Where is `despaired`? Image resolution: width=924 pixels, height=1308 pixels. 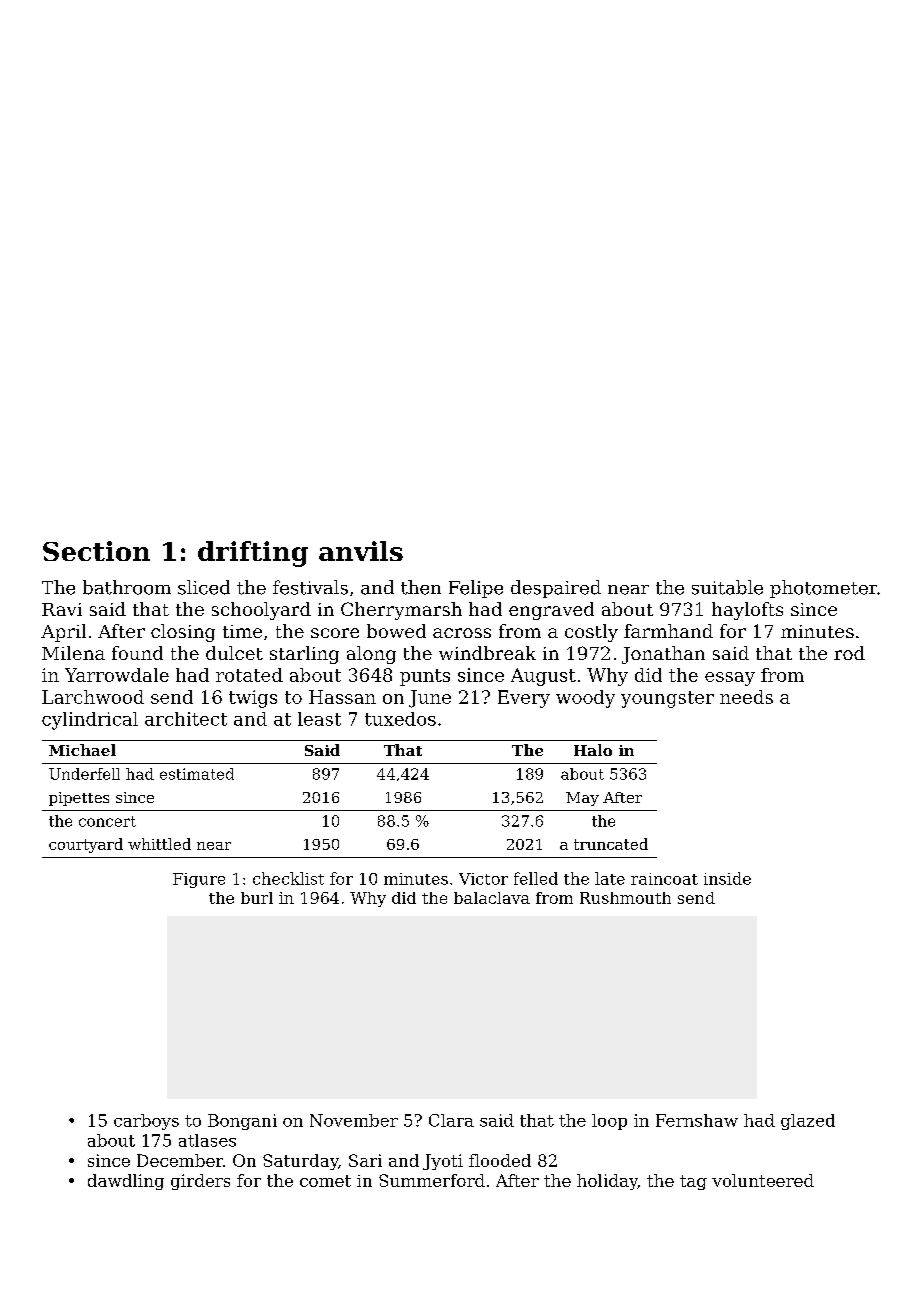 despaired is located at coordinates (556, 589).
